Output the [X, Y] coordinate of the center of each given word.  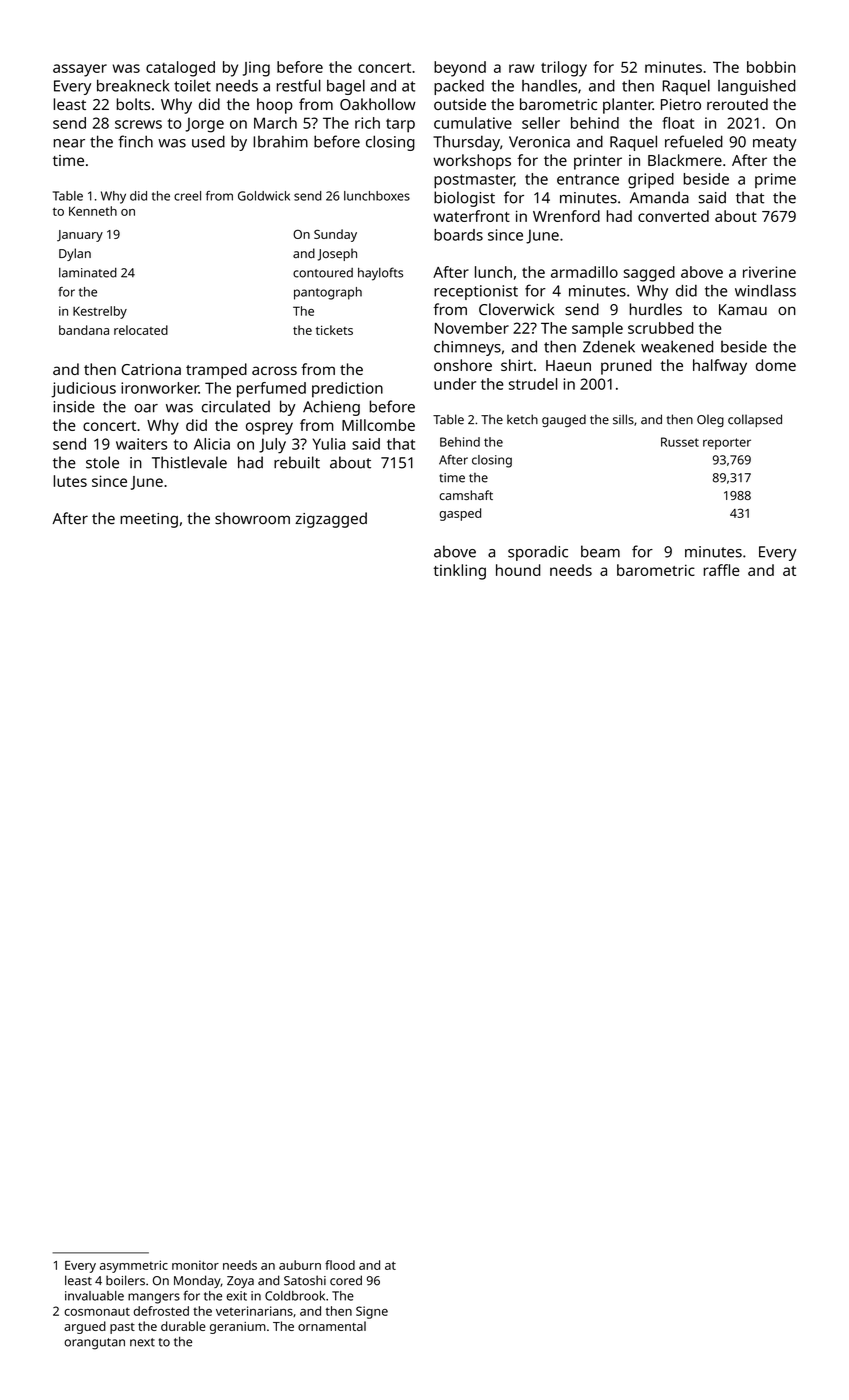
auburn [300, 1265]
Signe [372, 1312]
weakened [677, 346]
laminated [88, 273]
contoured [323, 273]
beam [600, 551]
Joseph [337, 254]
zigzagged [331, 520]
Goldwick [264, 196]
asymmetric [134, 1266]
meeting [149, 520]
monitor [195, 1265]
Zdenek [609, 346]
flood [340, 1265]
